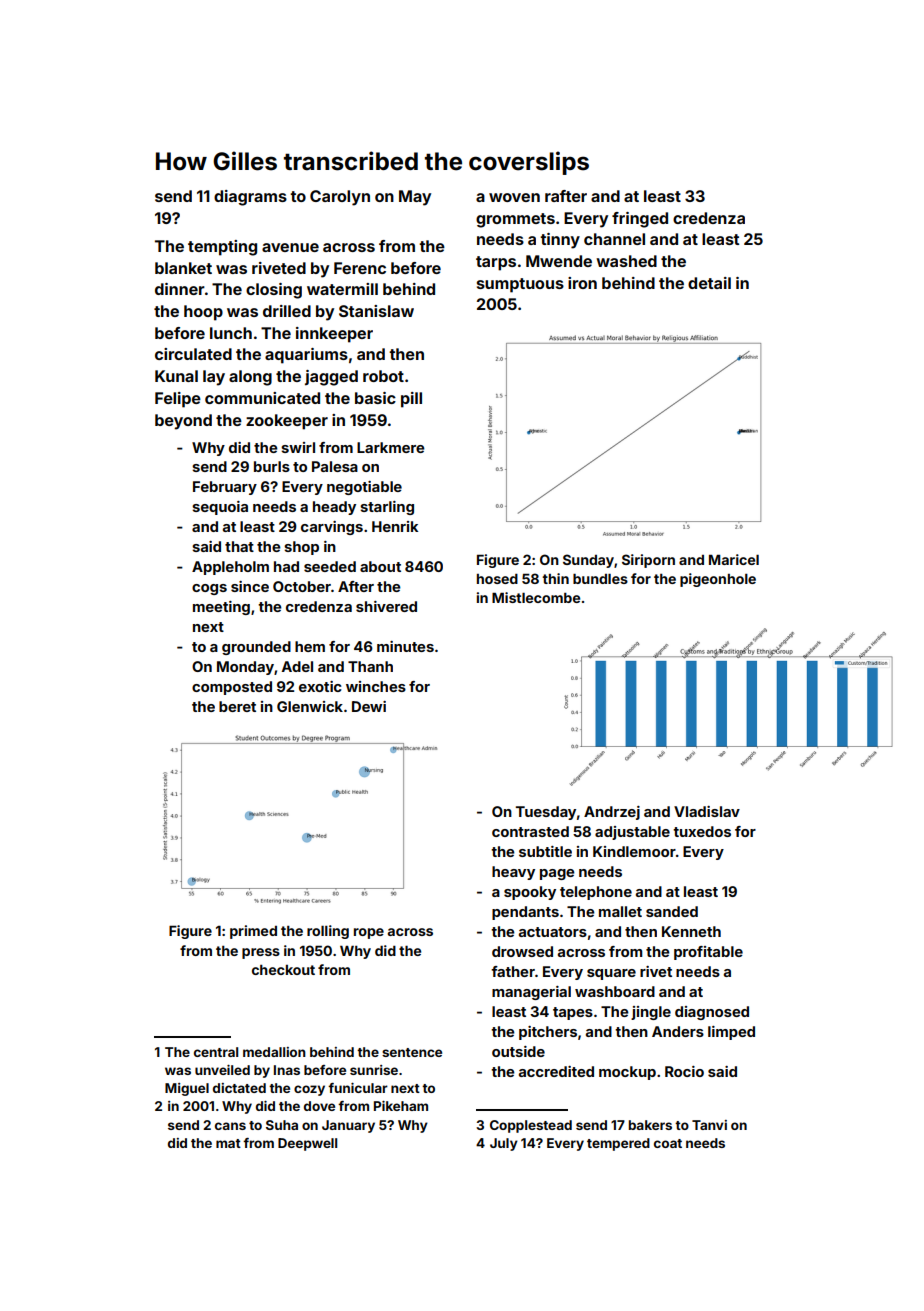 The image size is (924, 1311). What do you see at coordinates (340, 198) in the page?
I see `Carolyn` at bounding box center [340, 198].
